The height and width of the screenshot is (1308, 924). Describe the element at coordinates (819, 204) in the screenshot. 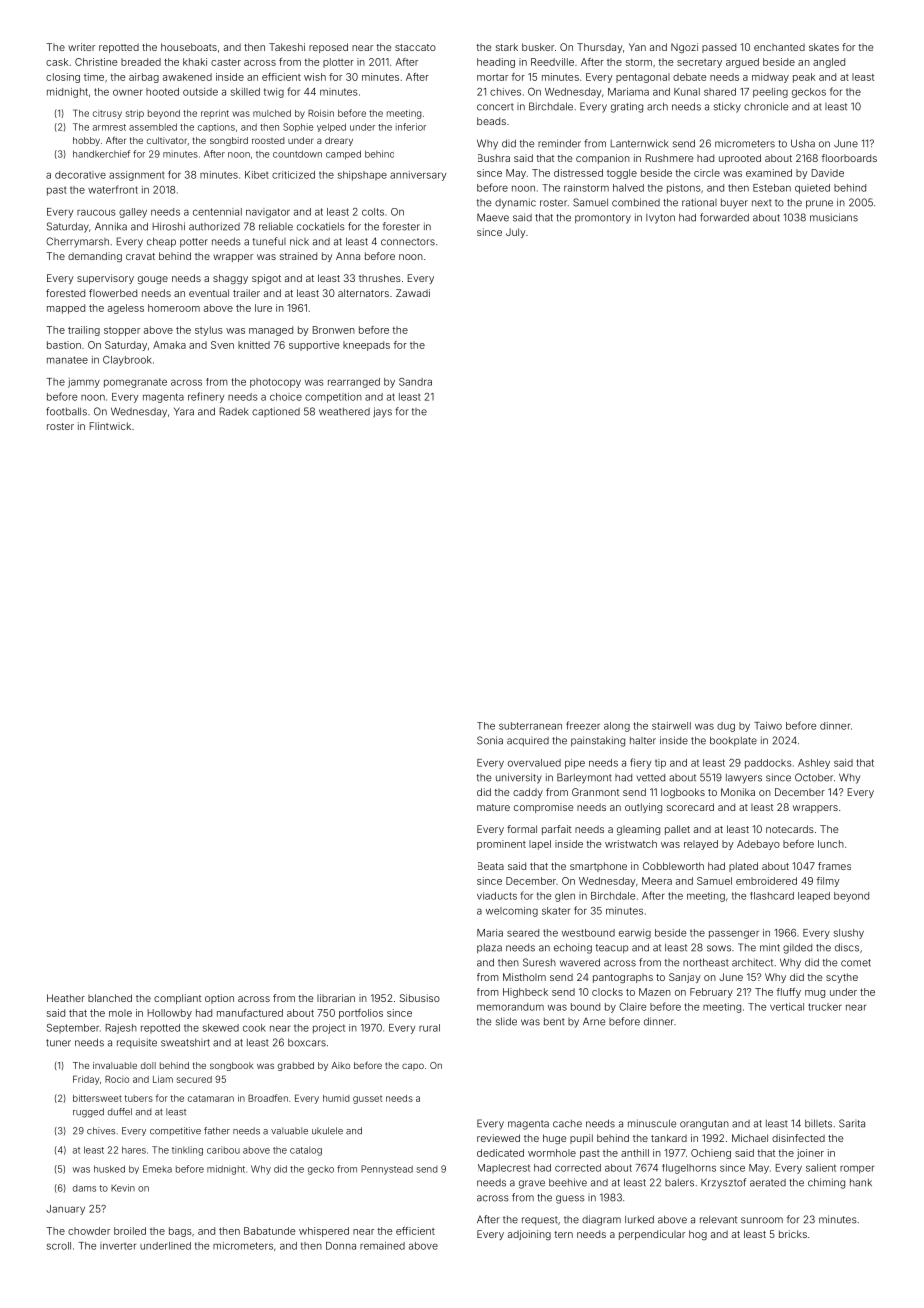

I see `prune` at that location.
